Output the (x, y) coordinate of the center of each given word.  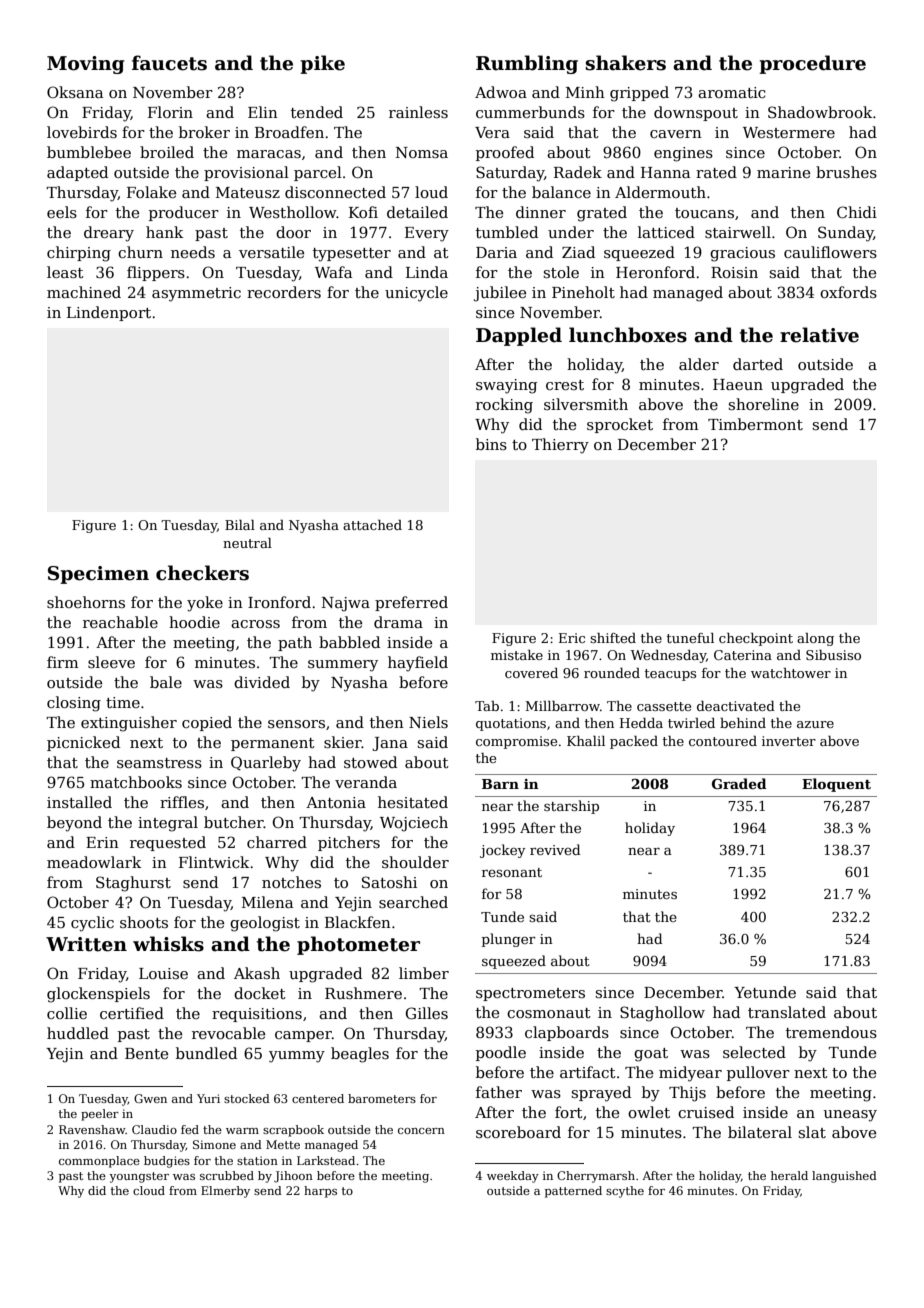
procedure (812, 64)
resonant (512, 872)
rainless (418, 112)
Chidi (857, 212)
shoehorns (86, 602)
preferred (411, 603)
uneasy (850, 1116)
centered (318, 1098)
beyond (74, 824)
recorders (284, 292)
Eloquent (836, 785)
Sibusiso (833, 655)
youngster (139, 1177)
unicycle (416, 294)
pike (322, 64)
